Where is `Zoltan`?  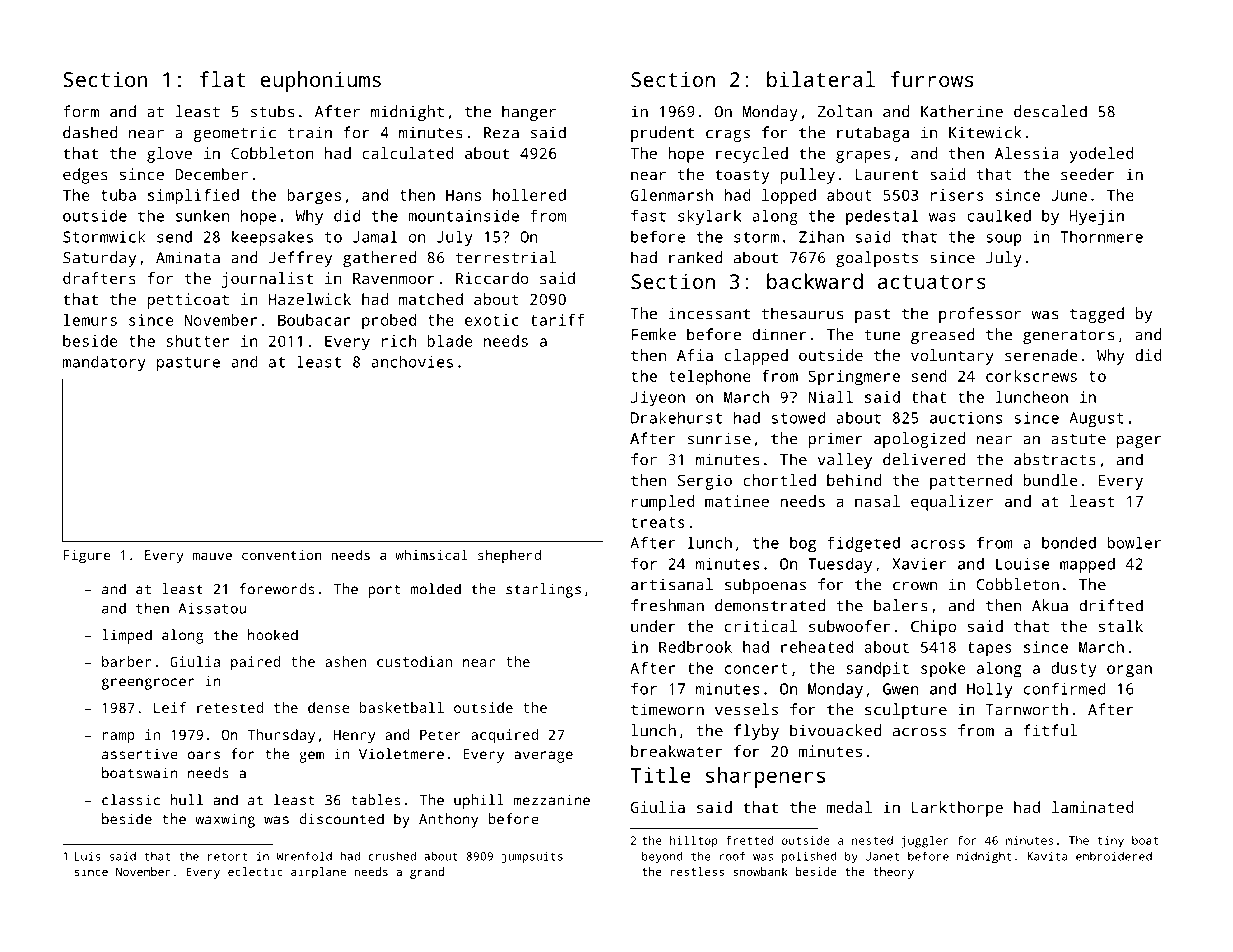 Zoltan is located at coordinates (845, 111).
